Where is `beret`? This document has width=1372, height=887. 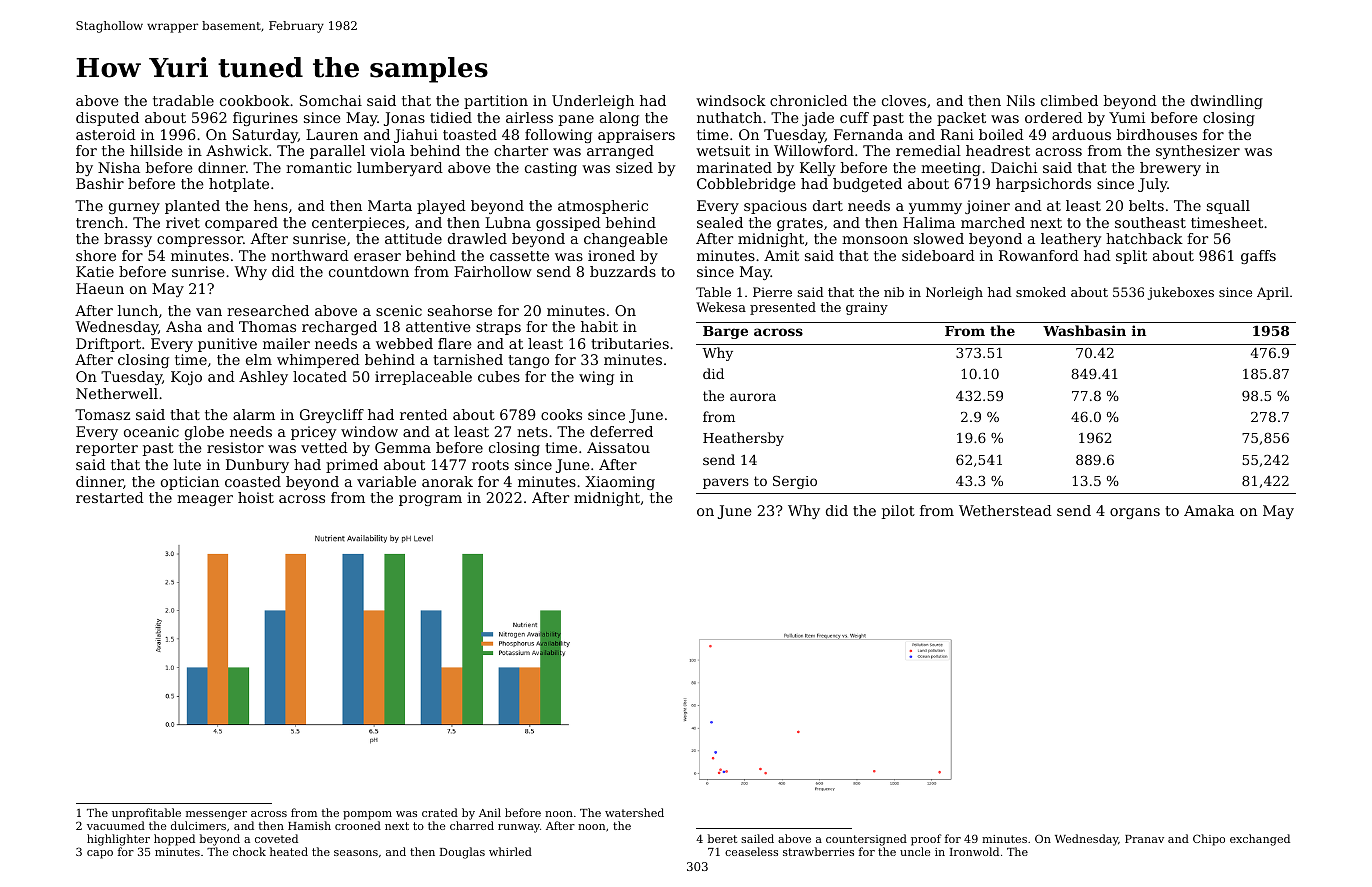 beret is located at coordinates (722, 838).
